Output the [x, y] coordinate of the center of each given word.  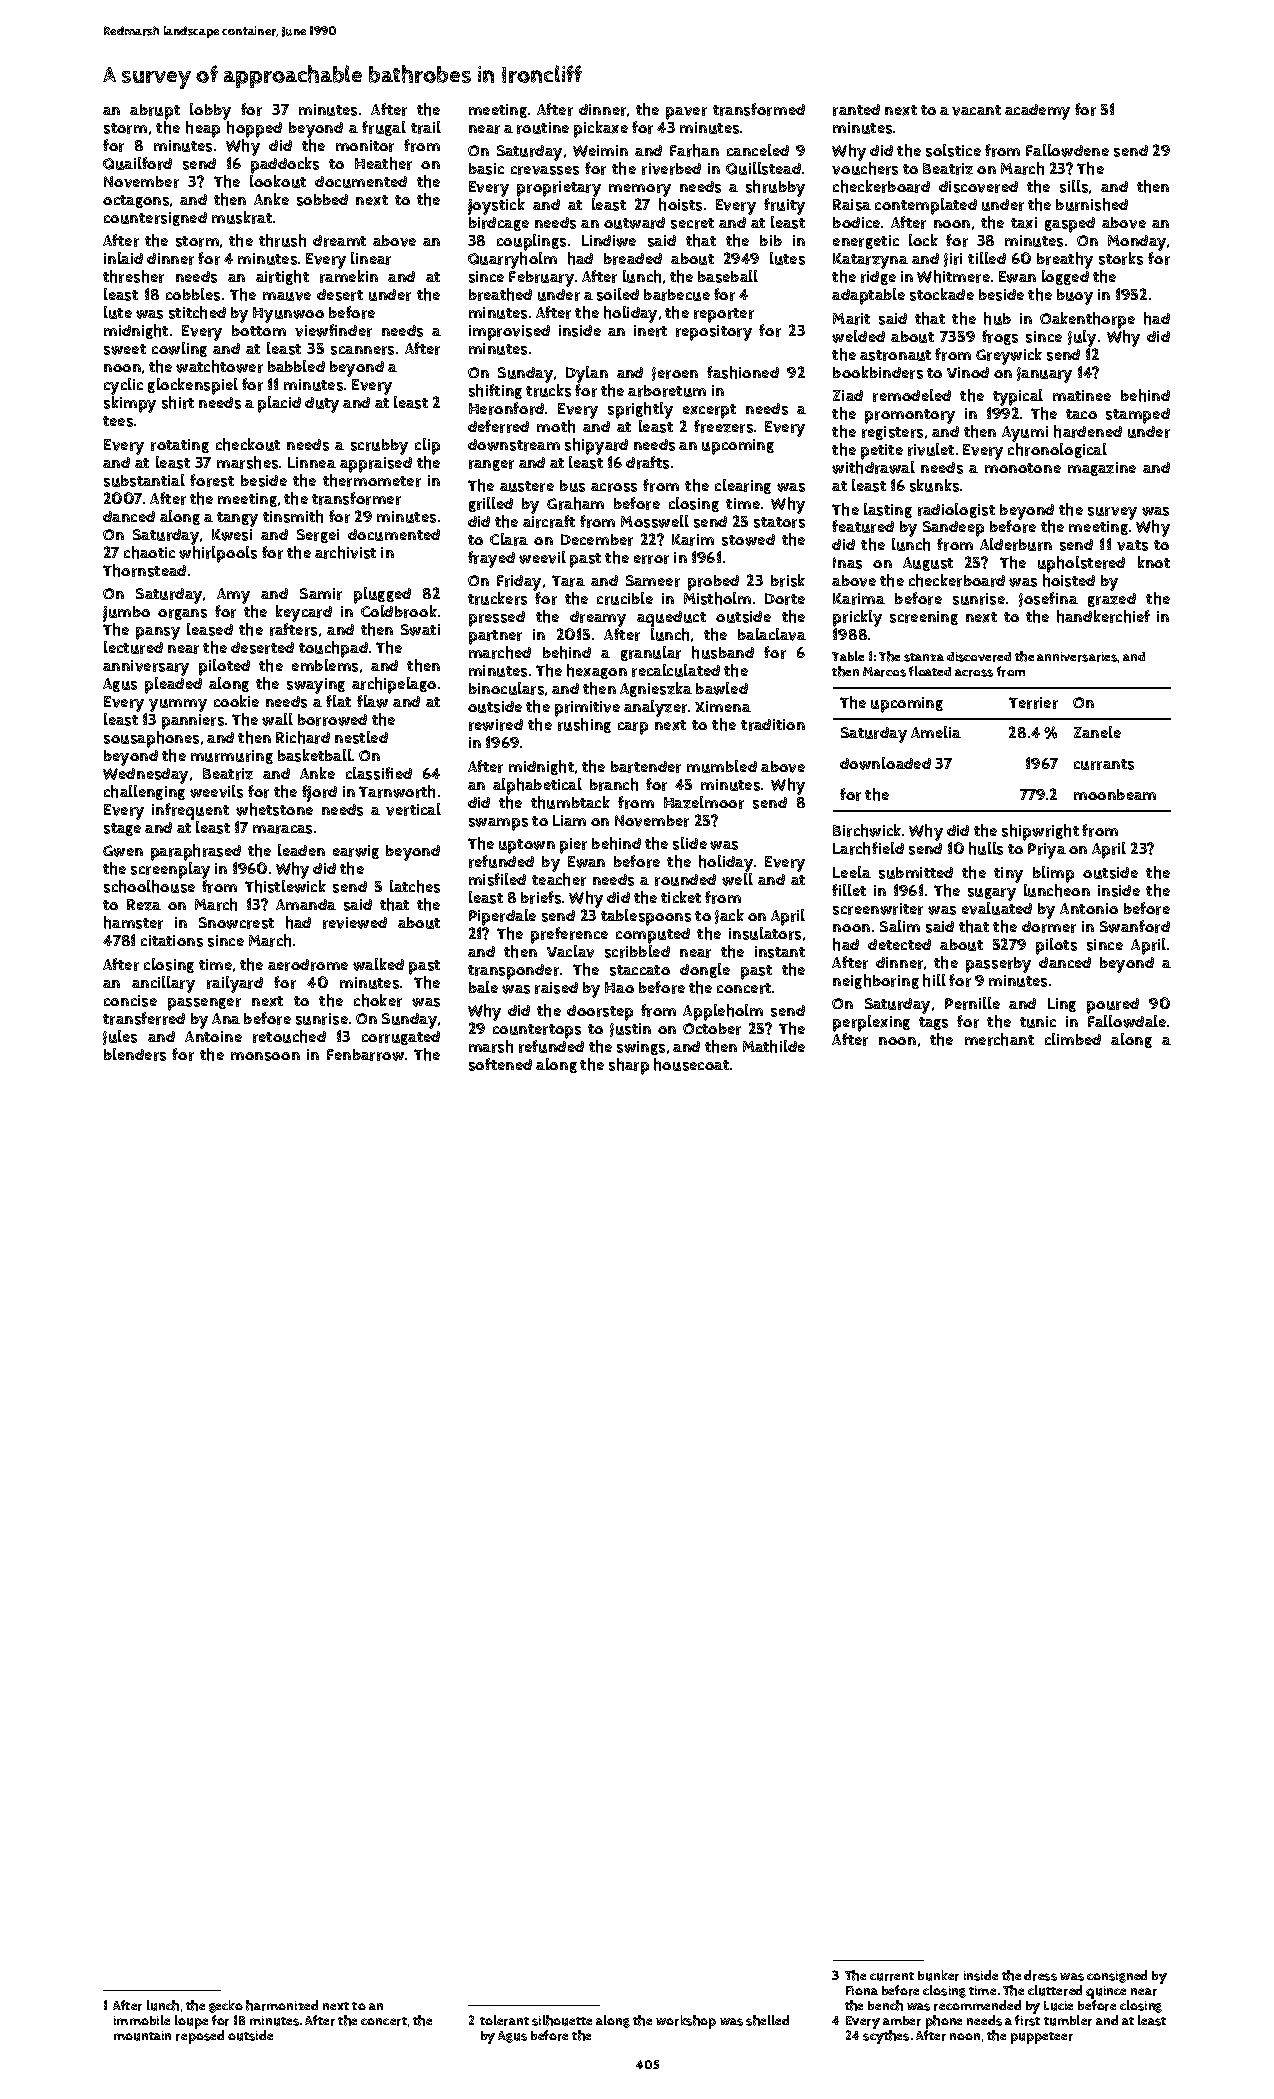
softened [500, 1064]
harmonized [282, 2005]
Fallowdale [1127, 1021]
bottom [259, 330]
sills [1074, 186]
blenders [135, 1054]
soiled [618, 294]
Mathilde [774, 1046]
